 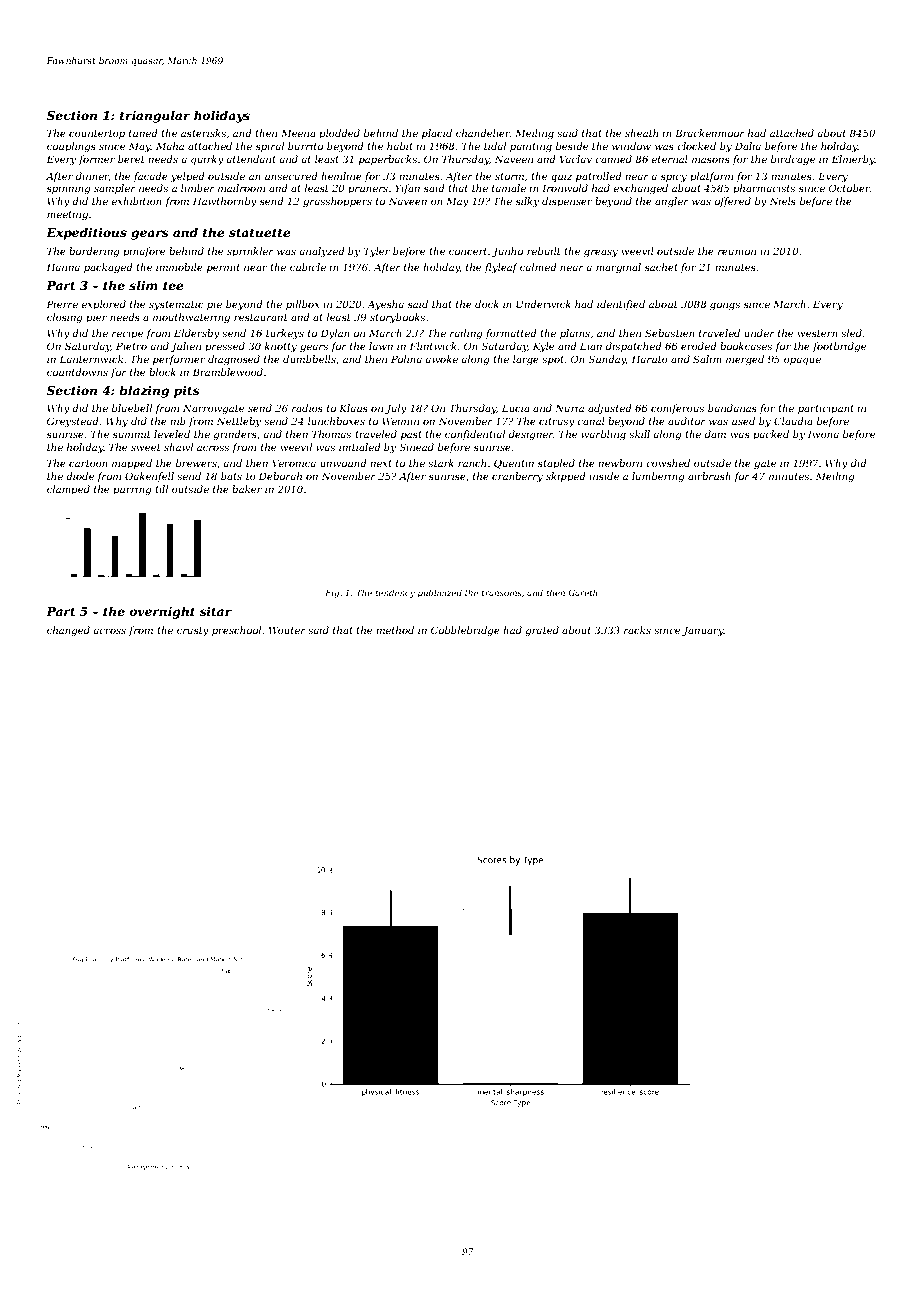 I want to click on Greystead, so click(x=73, y=422).
